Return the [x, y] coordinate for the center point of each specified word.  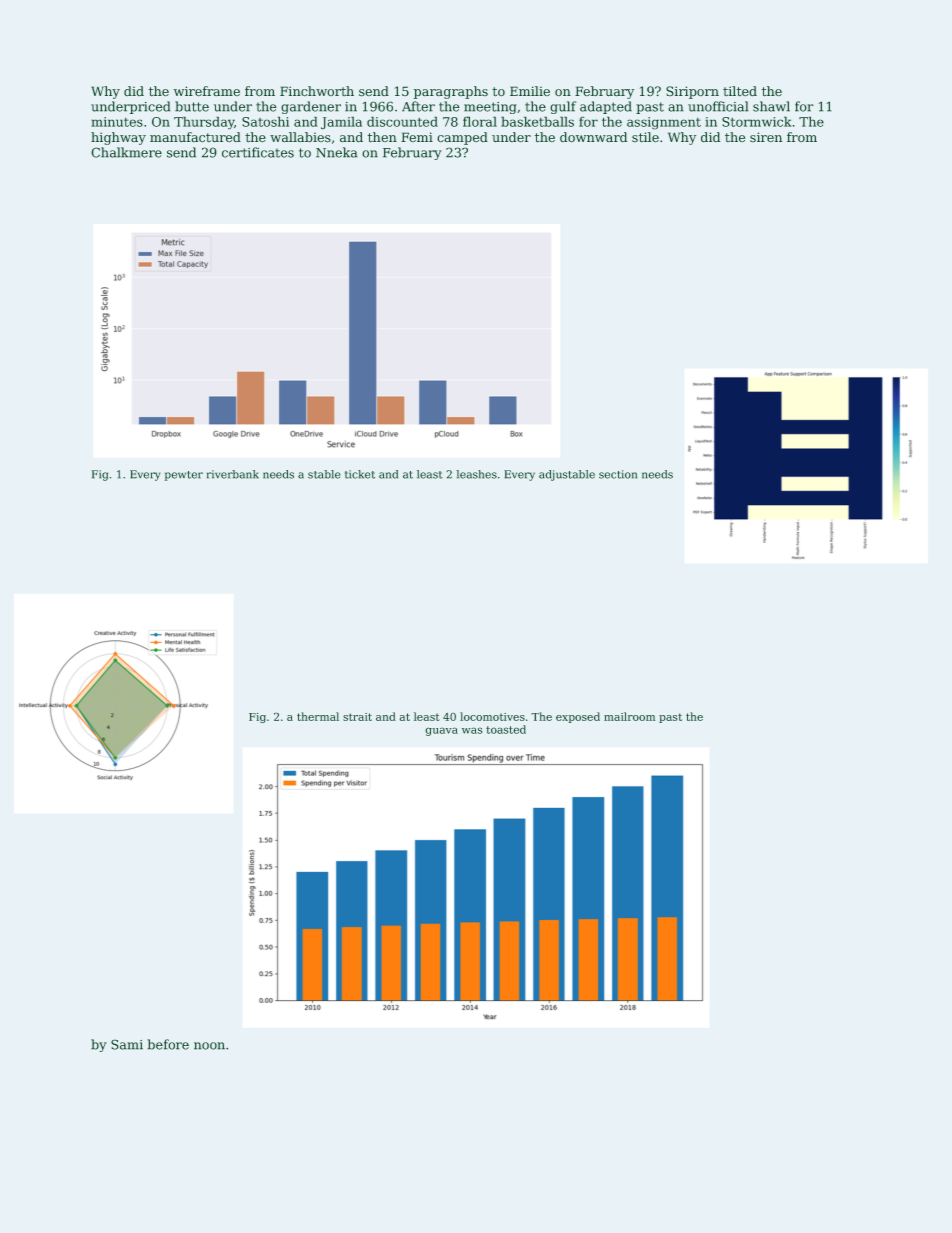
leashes [476, 474]
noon [209, 1046]
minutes [117, 122]
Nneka [337, 152]
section [618, 474]
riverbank [233, 474]
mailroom [630, 716]
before [168, 1044]
